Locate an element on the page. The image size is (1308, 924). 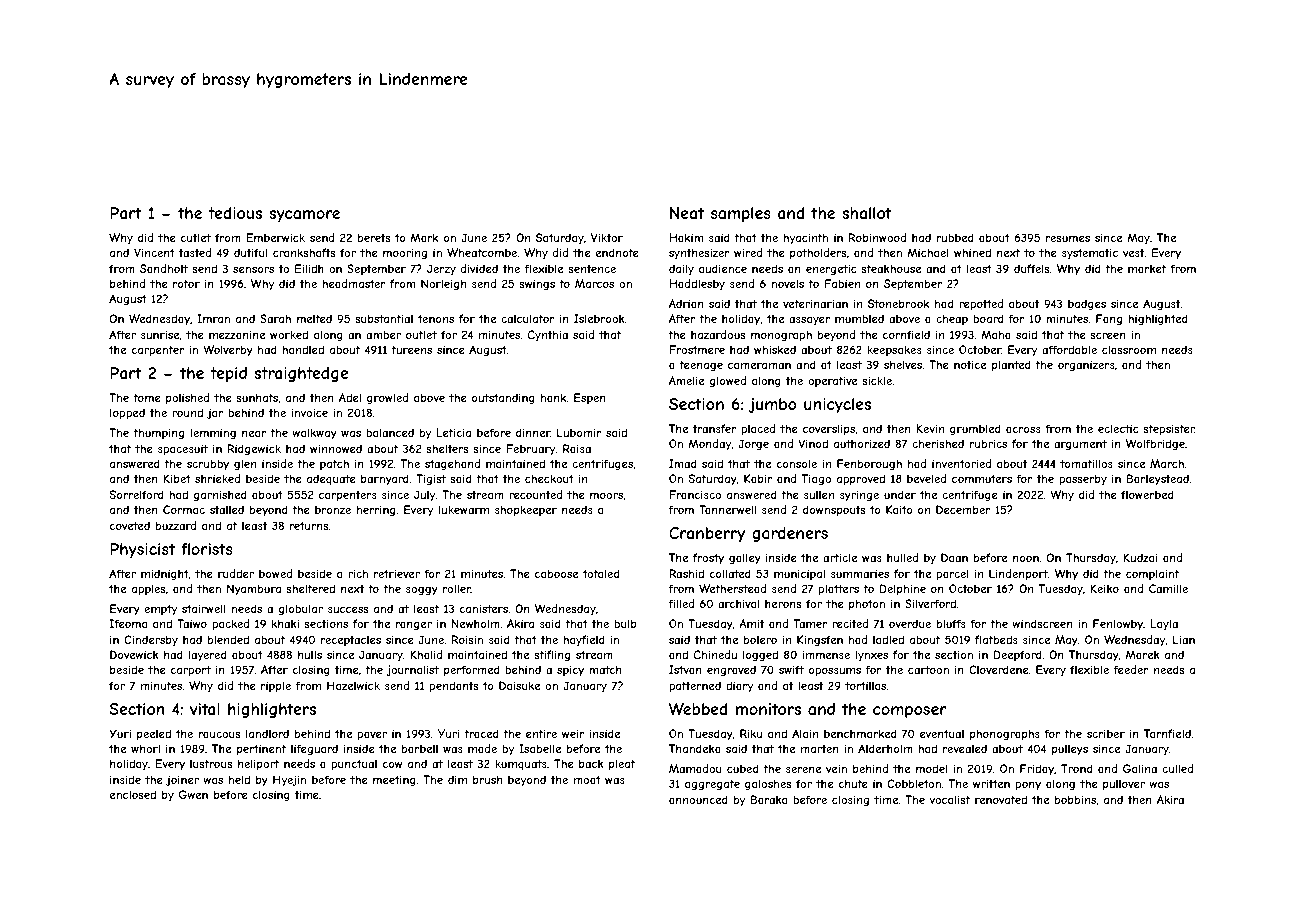
retriever is located at coordinates (397, 573).
